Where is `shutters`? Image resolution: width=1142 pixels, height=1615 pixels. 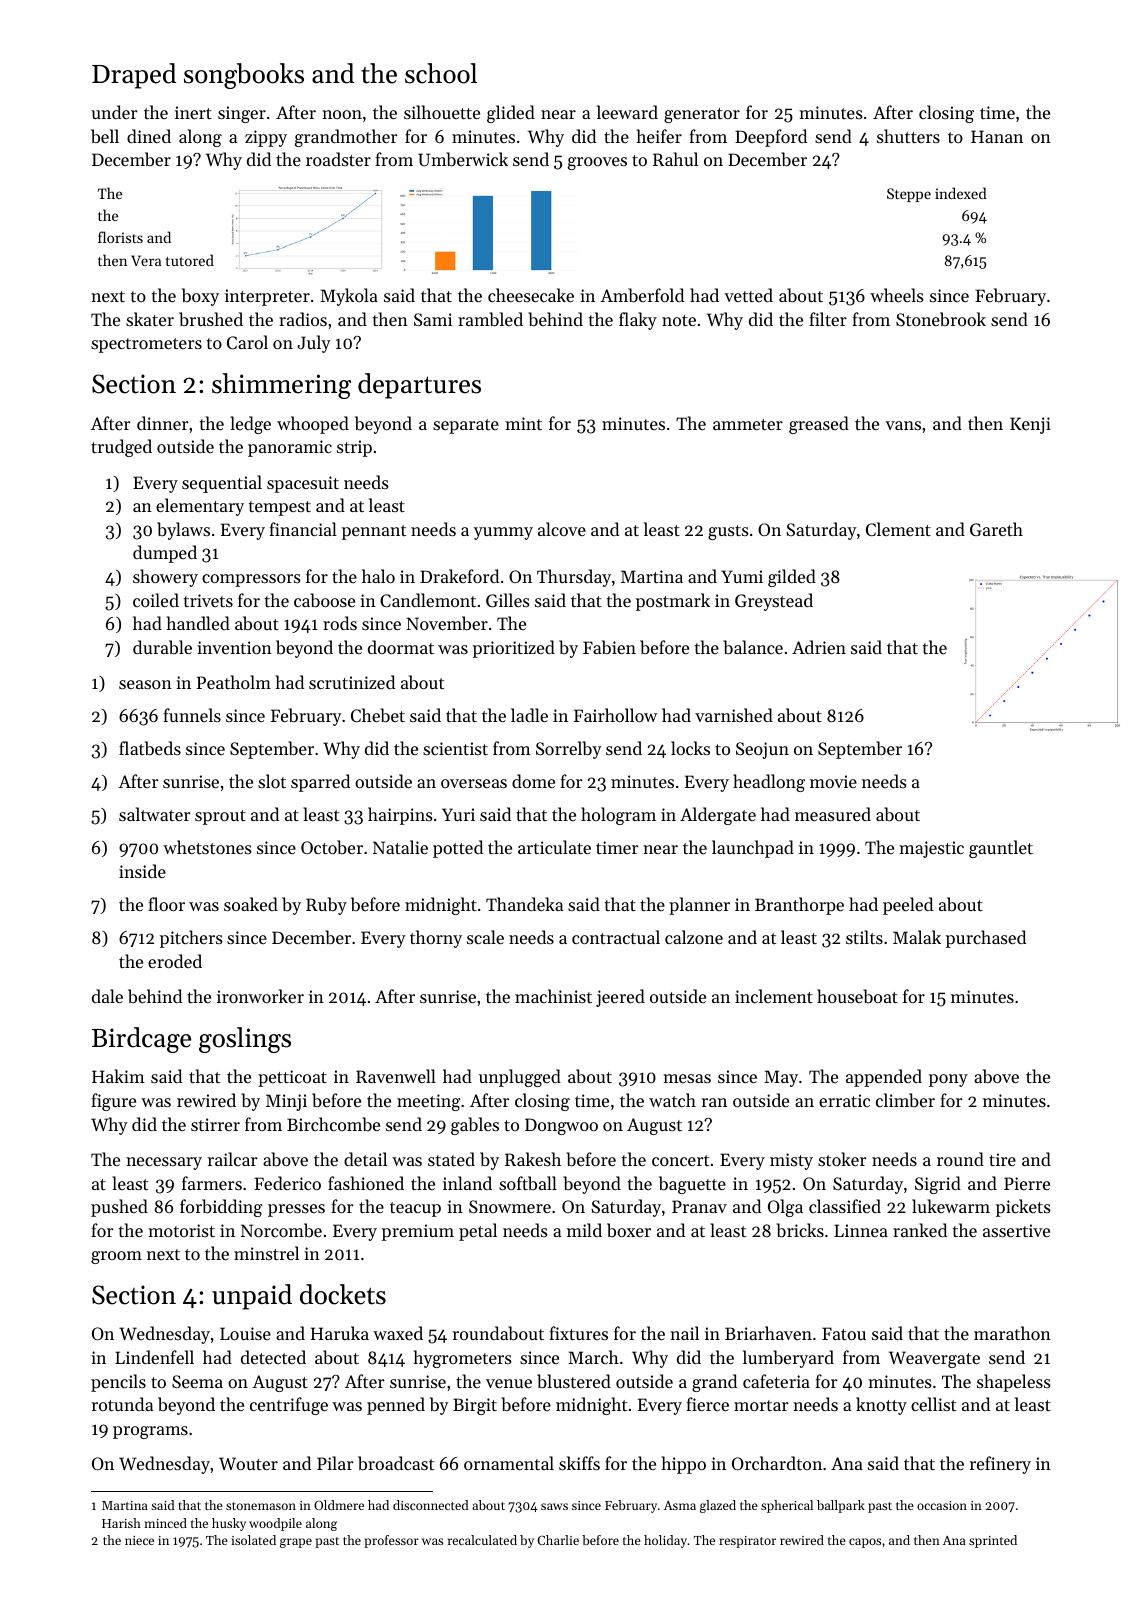 shutters is located at coordinates (908, 136).
